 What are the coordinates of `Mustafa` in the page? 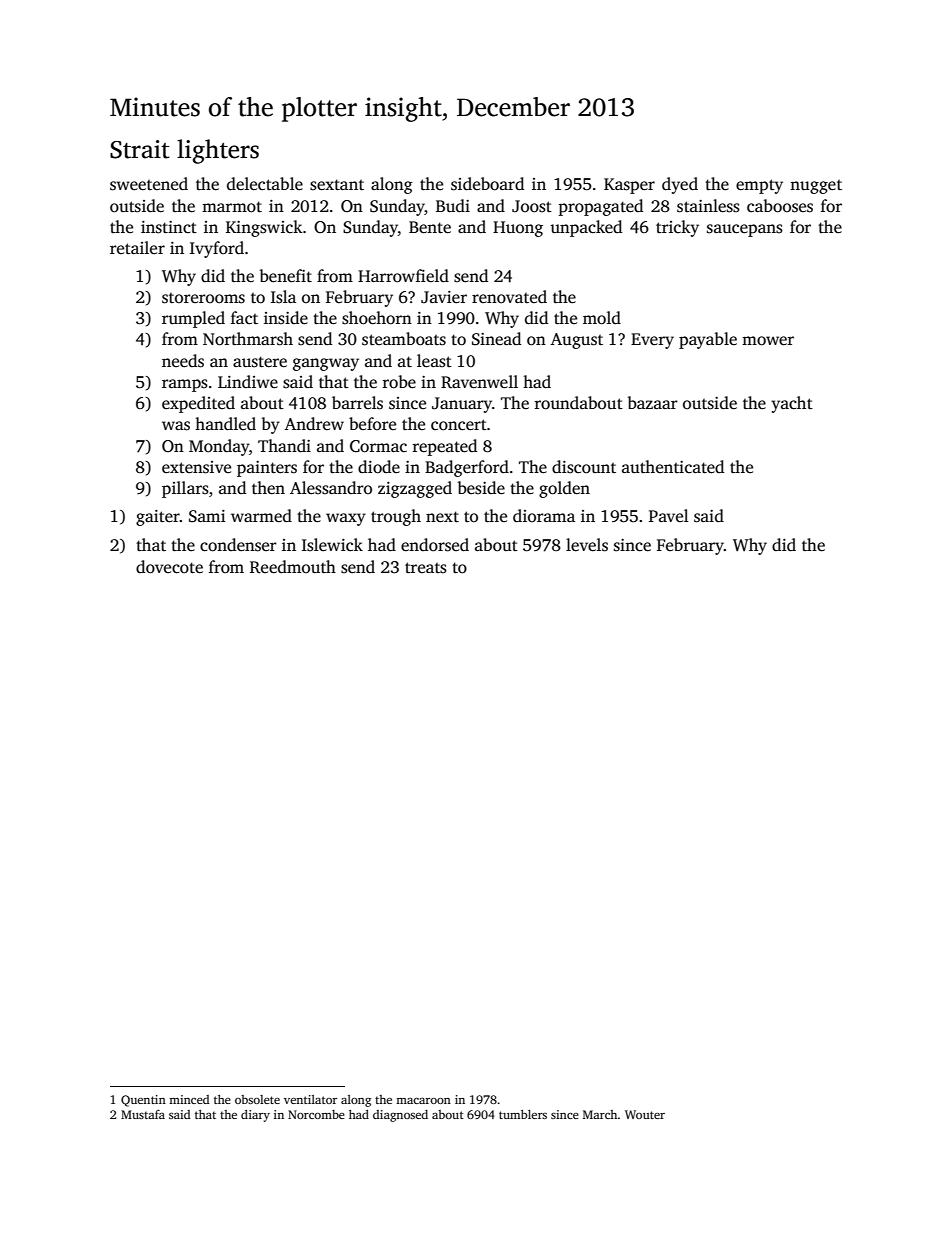 It's located at (143, 1114).
